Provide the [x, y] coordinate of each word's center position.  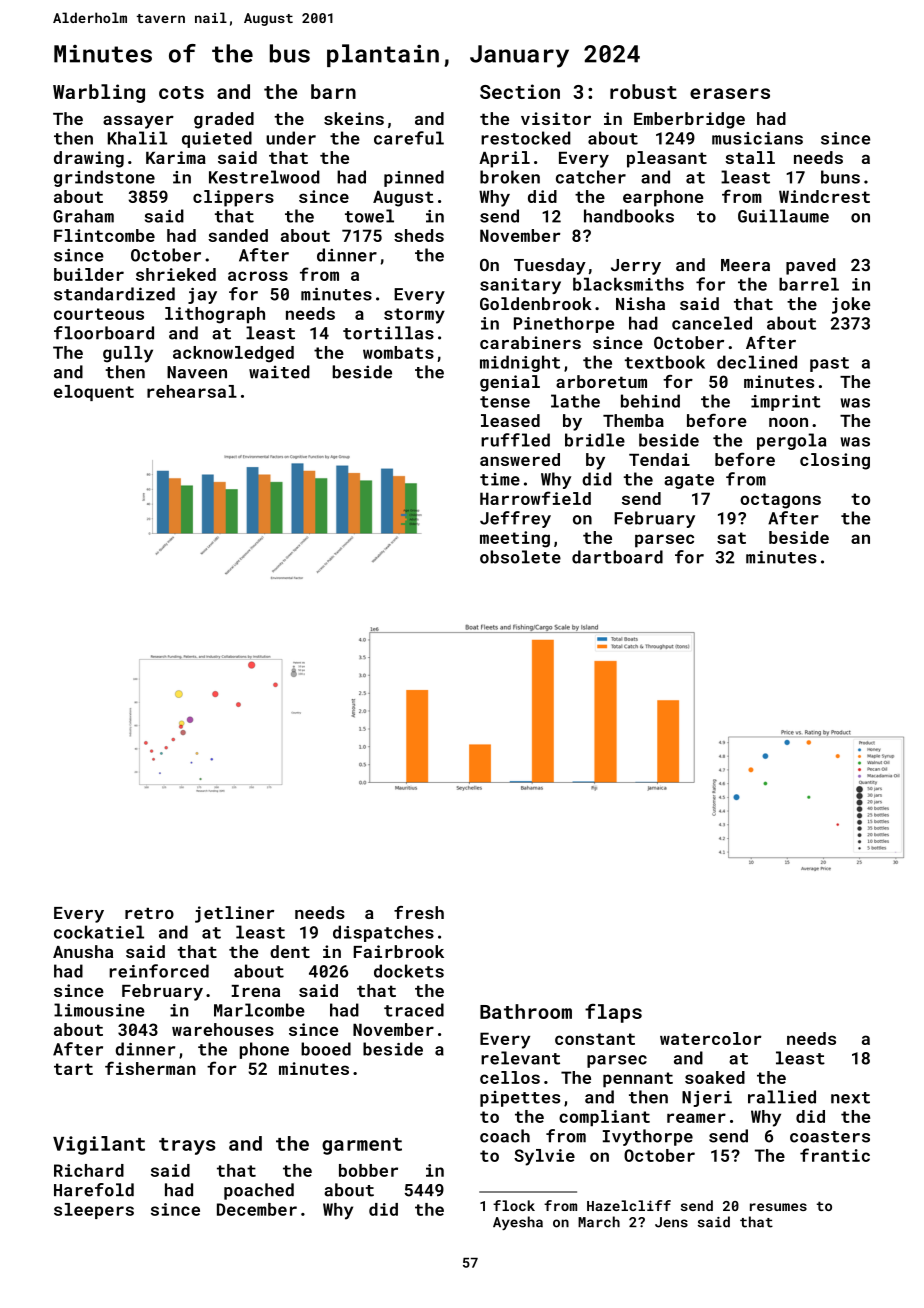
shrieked [176, 274]
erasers [730, 93]
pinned [414, 178]
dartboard [617, 557]
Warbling [99, 93]
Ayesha [518, 1223]
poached [259, 1191]
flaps [613, 1013]
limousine [99, 1010]
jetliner [234, 914]
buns [840, 177]
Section [520, 91]
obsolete [520, 557]
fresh [419, 912]
